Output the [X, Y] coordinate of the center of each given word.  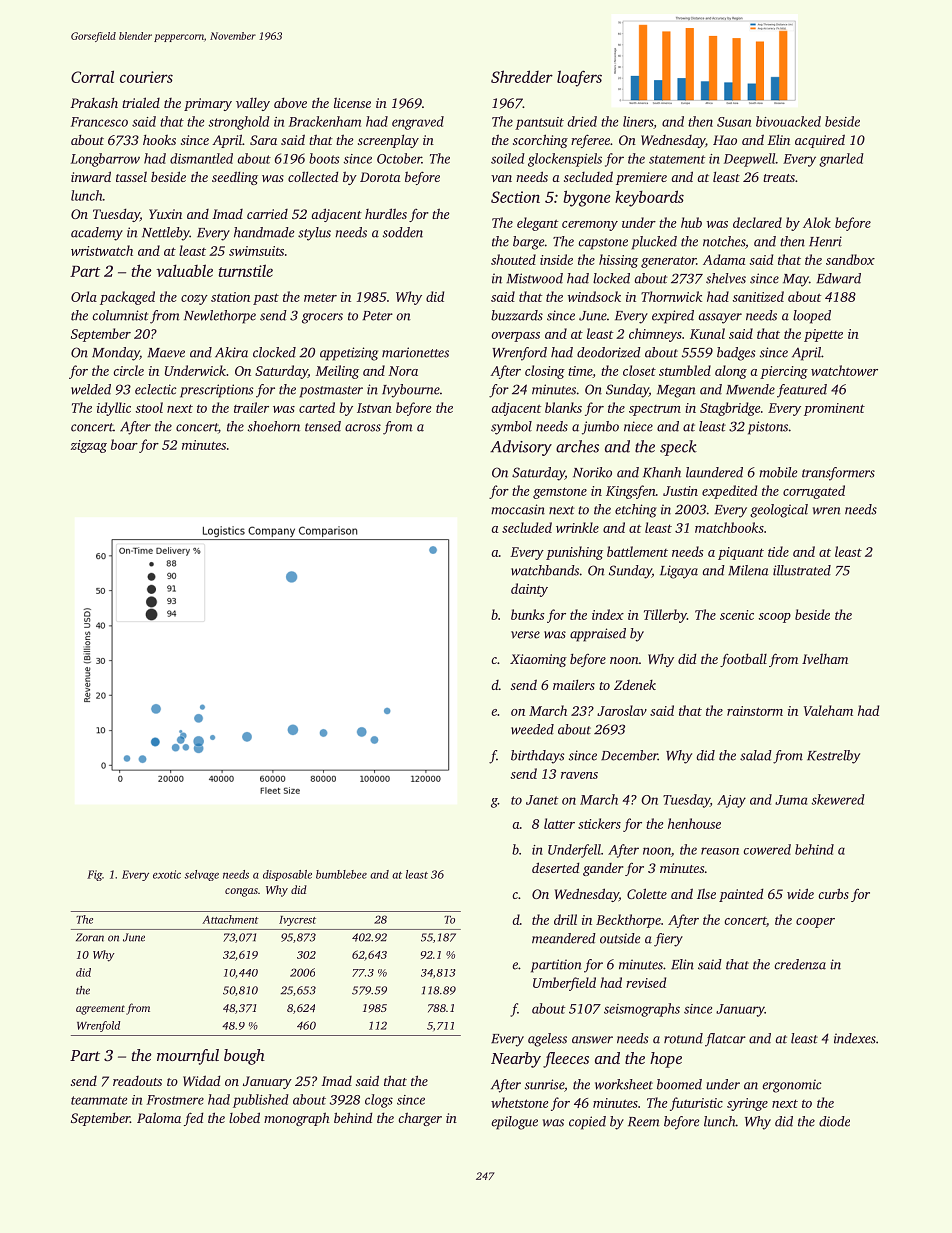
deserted [556, 867]
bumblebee [341, 874]
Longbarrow [105, 160]
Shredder [522, 76]
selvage [202, 875]
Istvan [374, 408]
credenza [800, 964]
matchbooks [729, 527]
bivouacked [788, 121]
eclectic [156, 389]
